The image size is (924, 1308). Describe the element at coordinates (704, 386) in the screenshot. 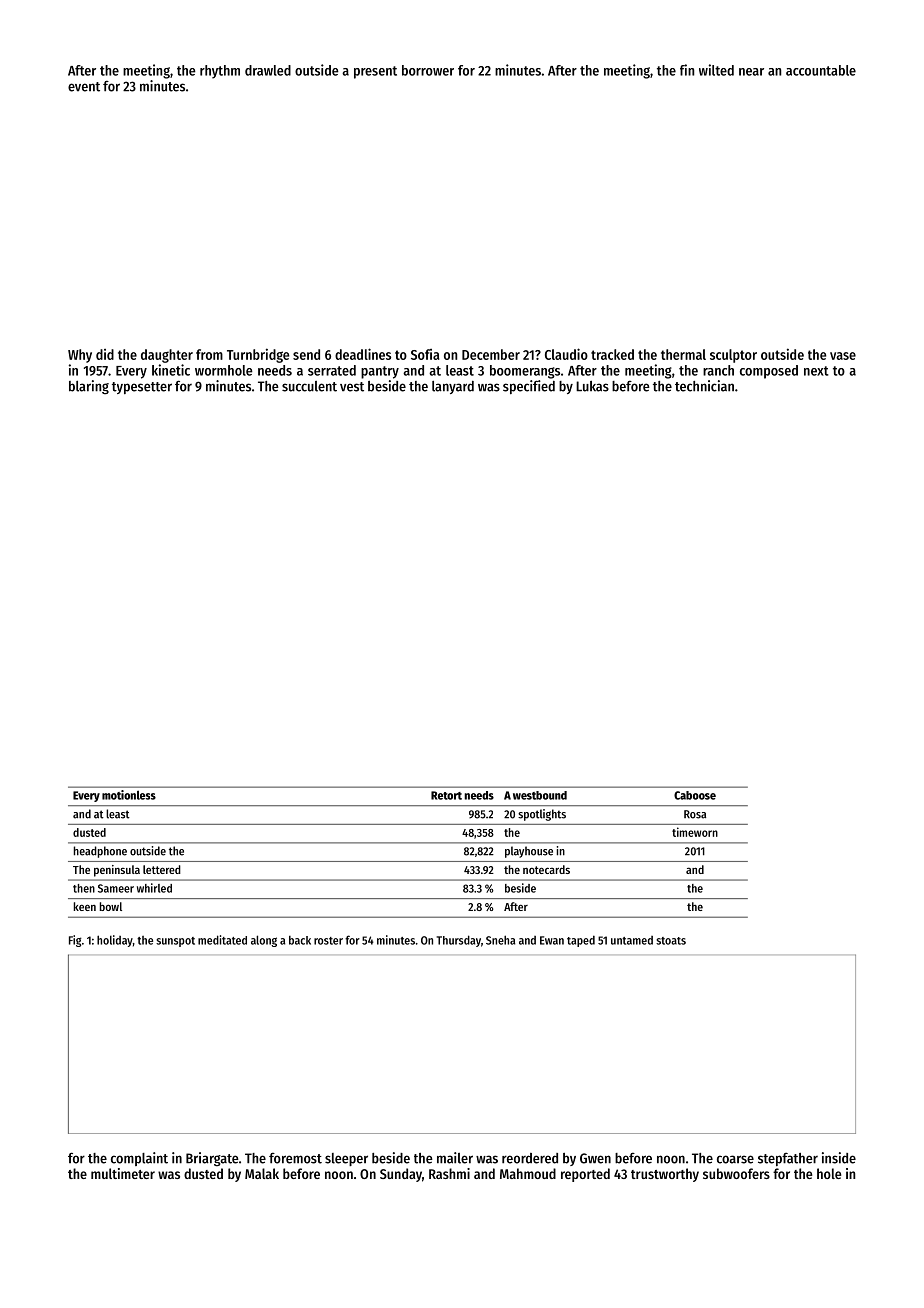

I see `technician` at that location.
